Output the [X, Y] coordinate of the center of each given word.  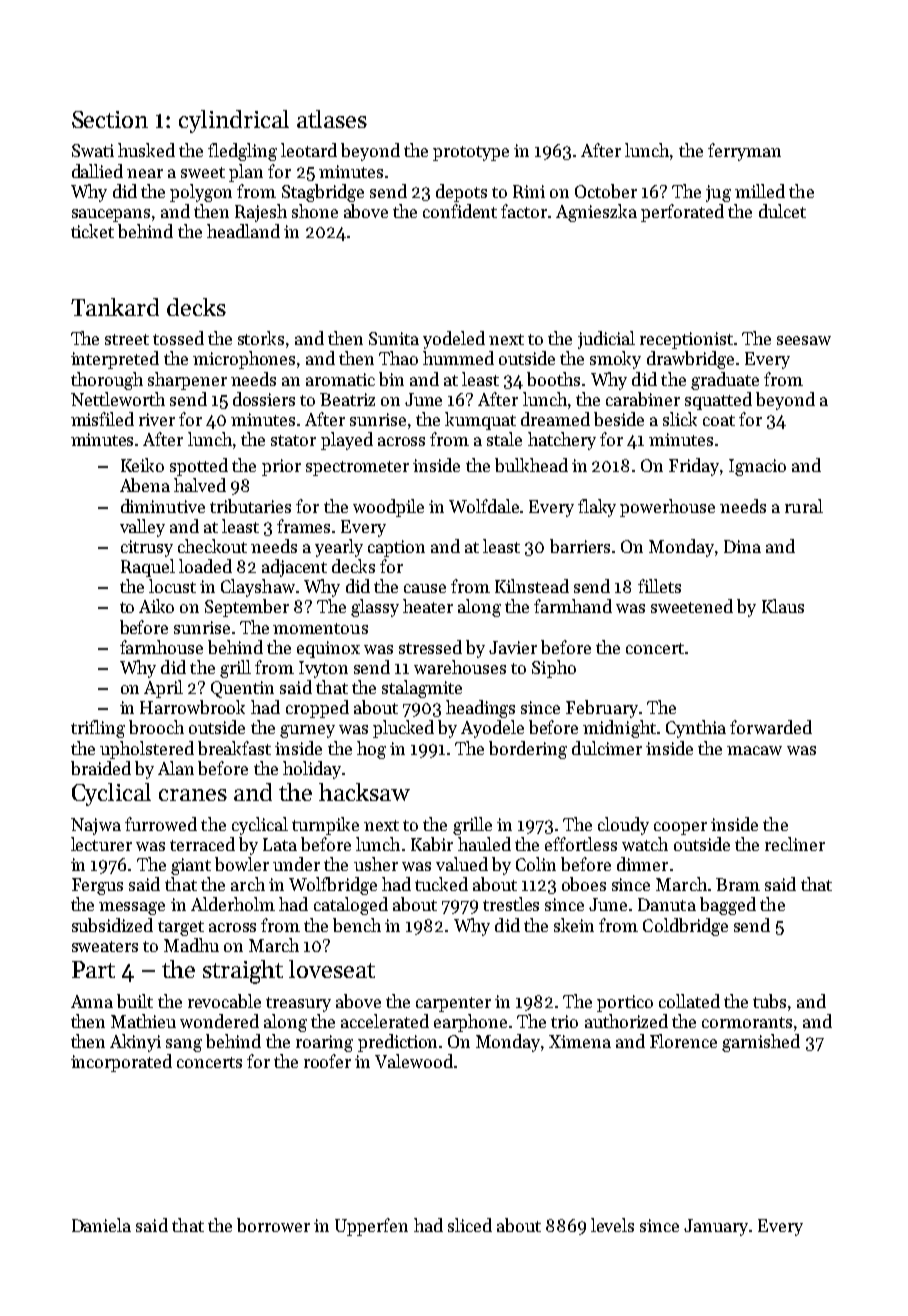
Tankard [115, 307]
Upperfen [371, 1227]
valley [142, 528]
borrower [273, 1225]
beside [619, 419]
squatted [718, 401]
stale [504, 439]
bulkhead [531, 465]
